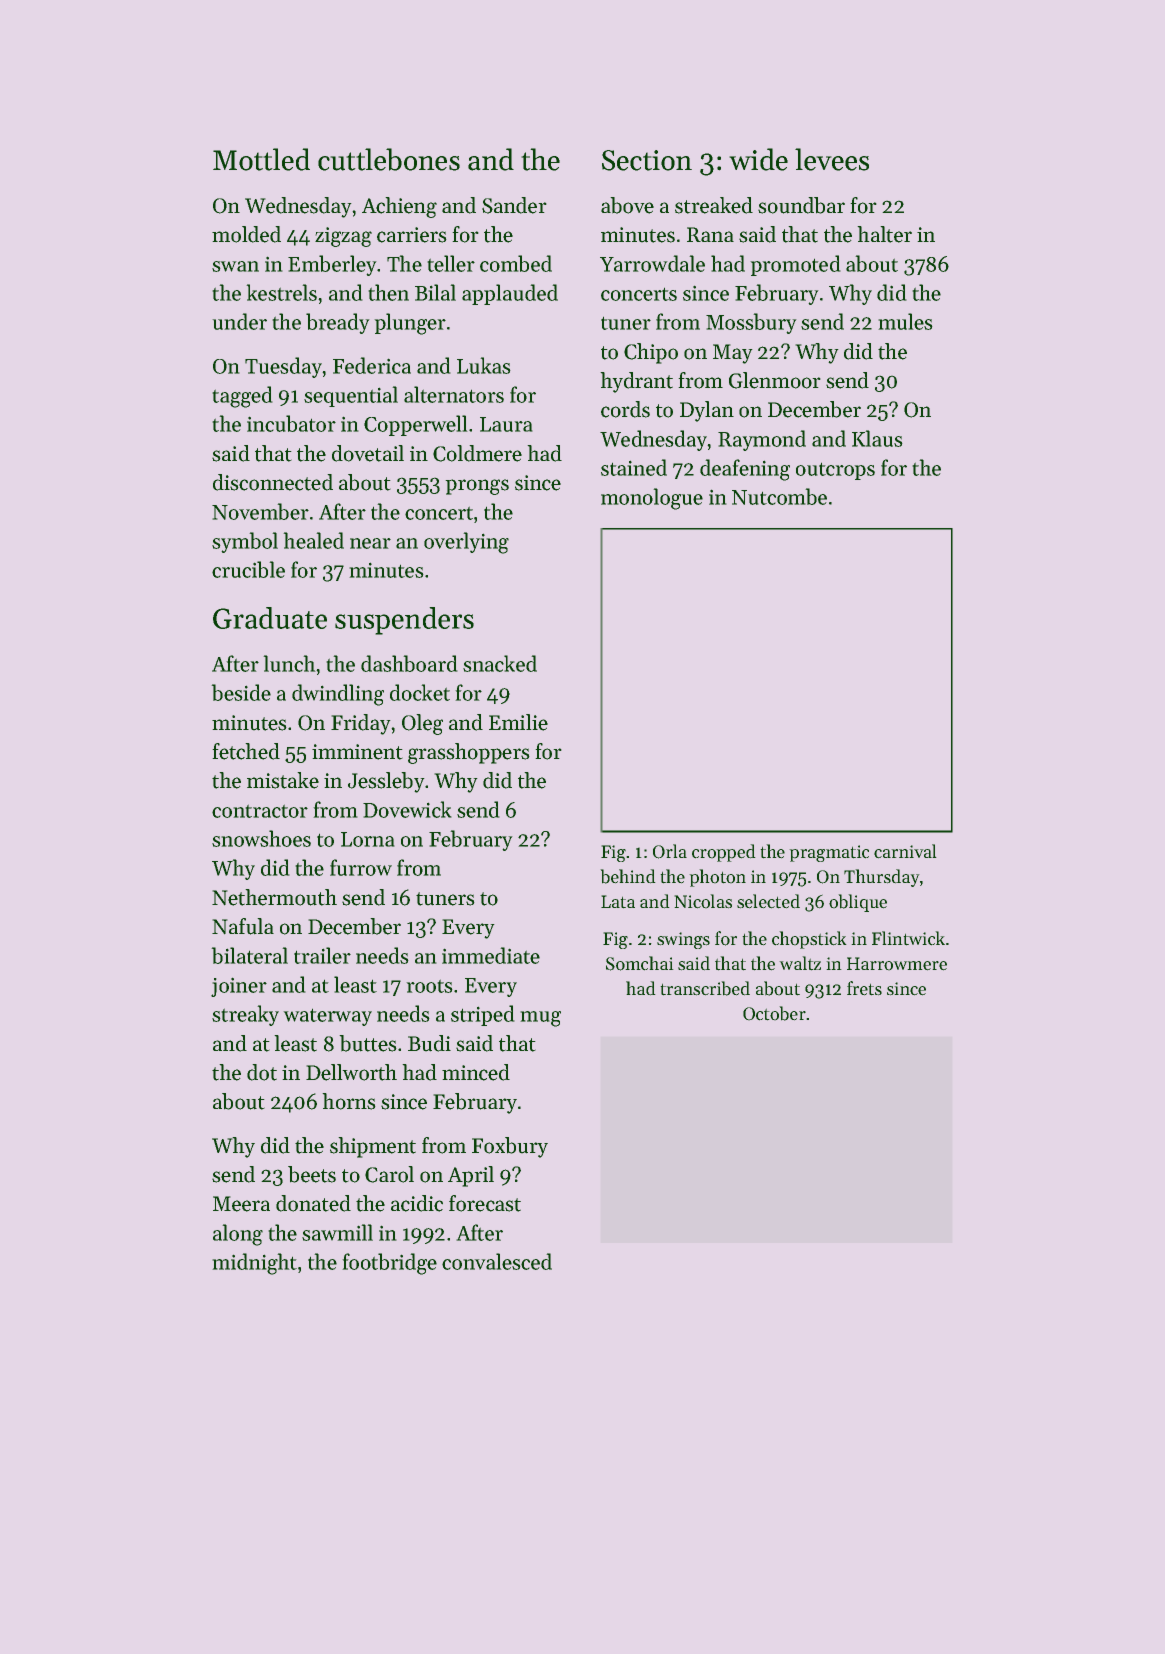 The width and height of the image is (1165, 1654). Describe the element at coordinates (647, 160) in the image. I see `Section` at that location.
